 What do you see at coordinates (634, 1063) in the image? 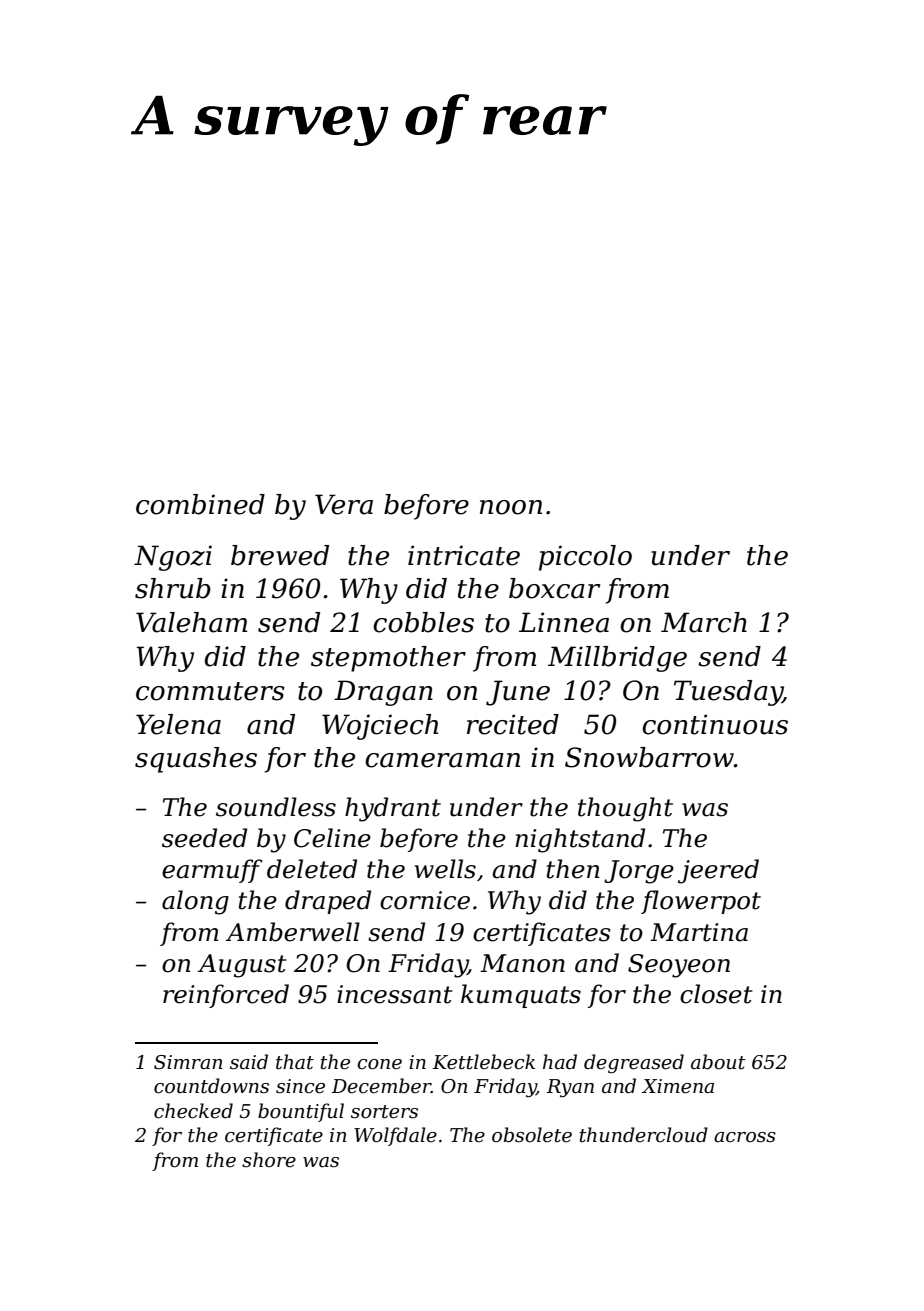
I see `degreased` at bounding box center [634, 1063].
